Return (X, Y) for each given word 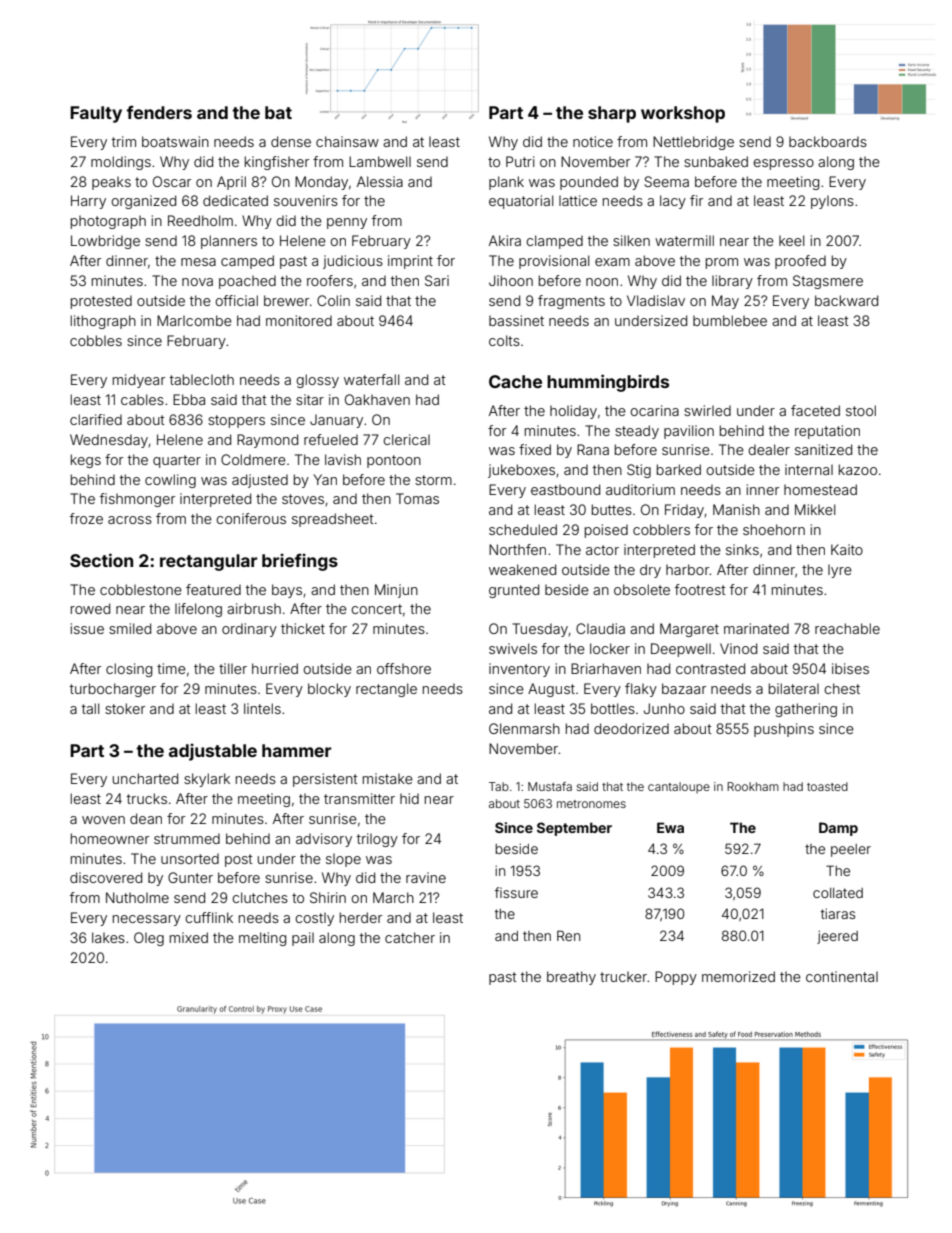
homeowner (110, 838)
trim (124, 141)
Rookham (753, 786)
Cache (515, 381)
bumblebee (730, 320)
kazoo (858, 469)
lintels (262, 708)
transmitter (359, 798)
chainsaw (347, 141)
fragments (571, 302)
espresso (783, 164)
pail (303, 939)
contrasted (710, 668)
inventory (519, 670)
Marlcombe (194, 320)
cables (142, 399)
